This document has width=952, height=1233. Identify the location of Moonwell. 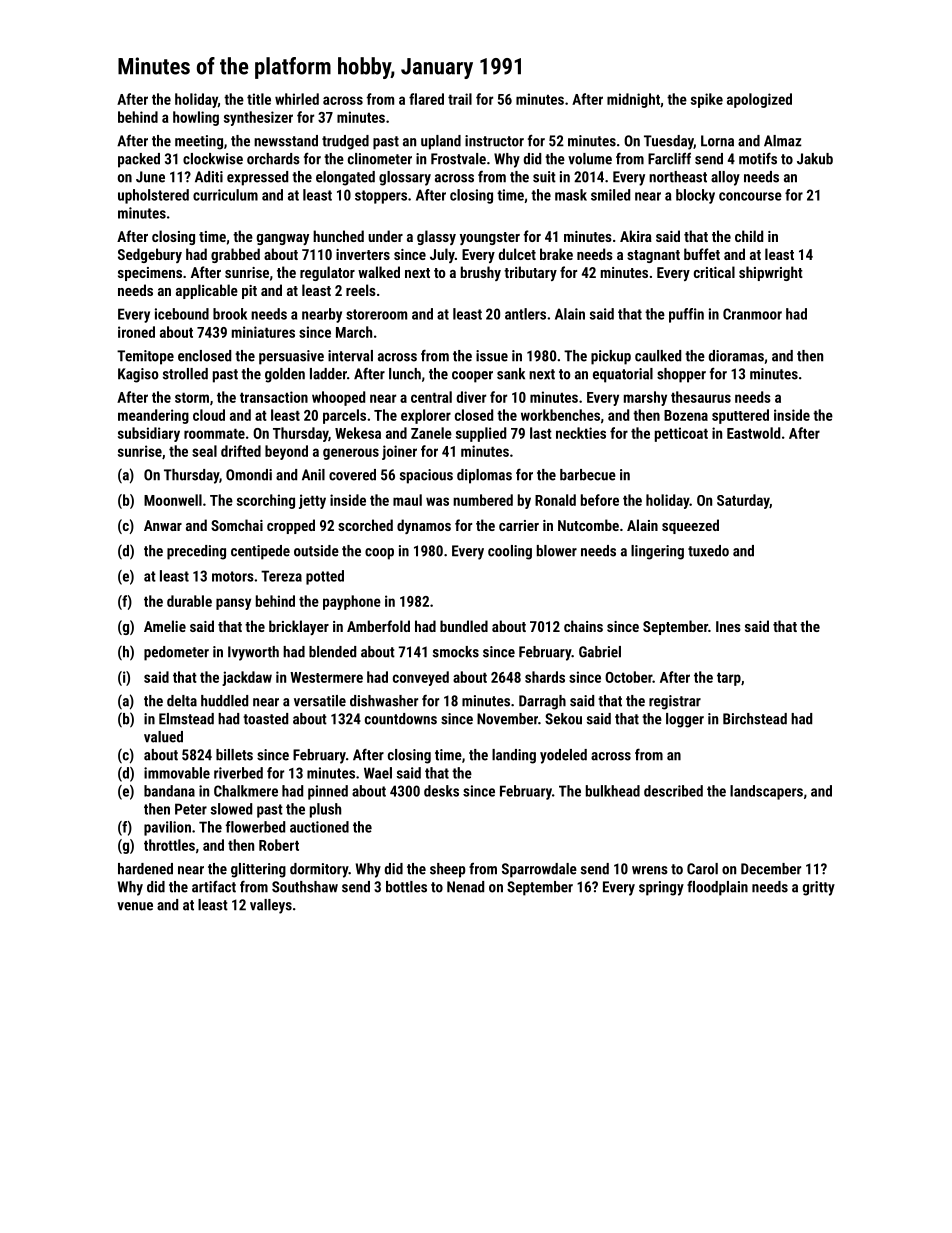
(173, 500).
